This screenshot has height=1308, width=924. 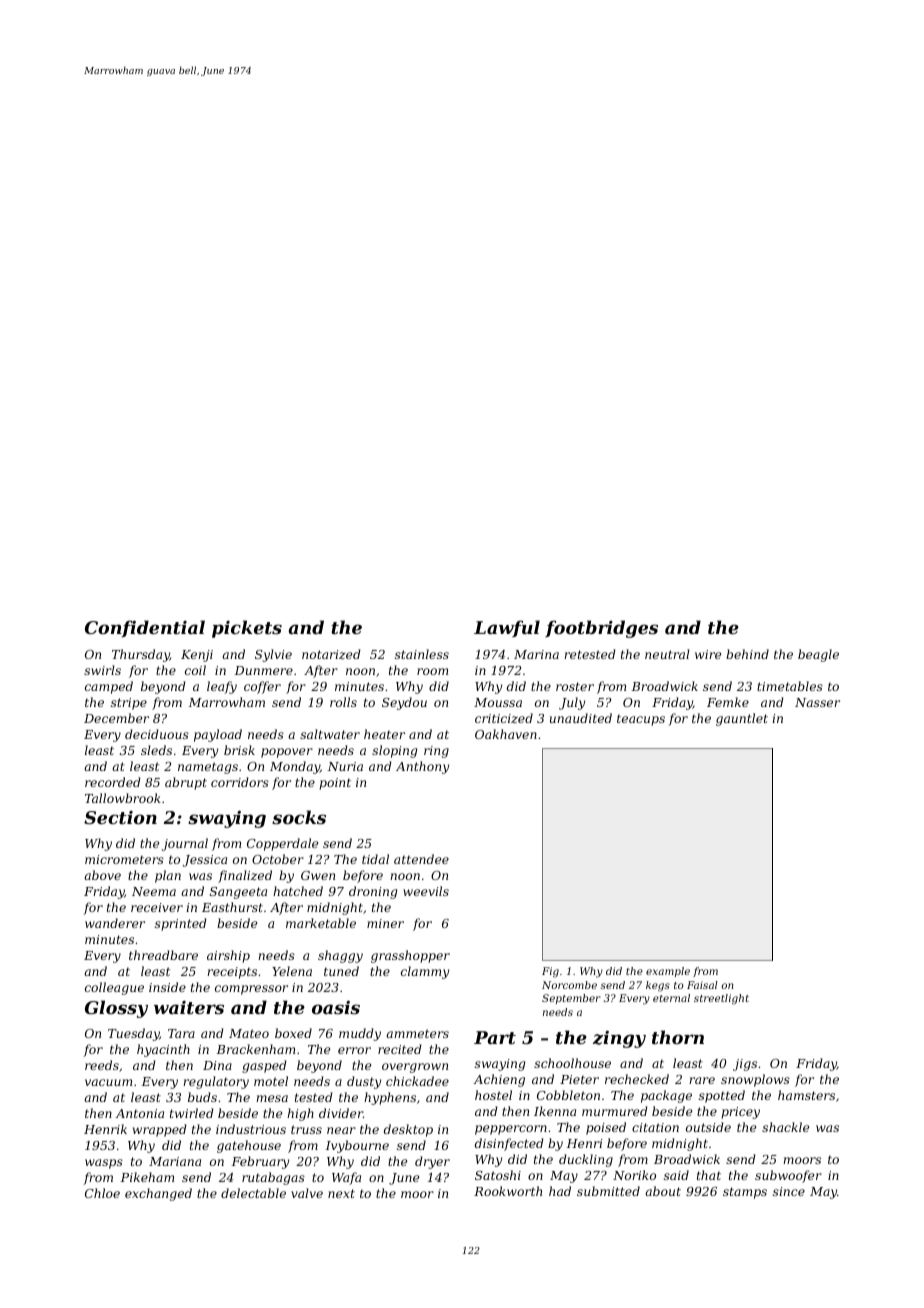 What do you see at coordinates (273, 1178) in the screenshot?
I see `rutabagas` at bounding box center [273, 1178].
